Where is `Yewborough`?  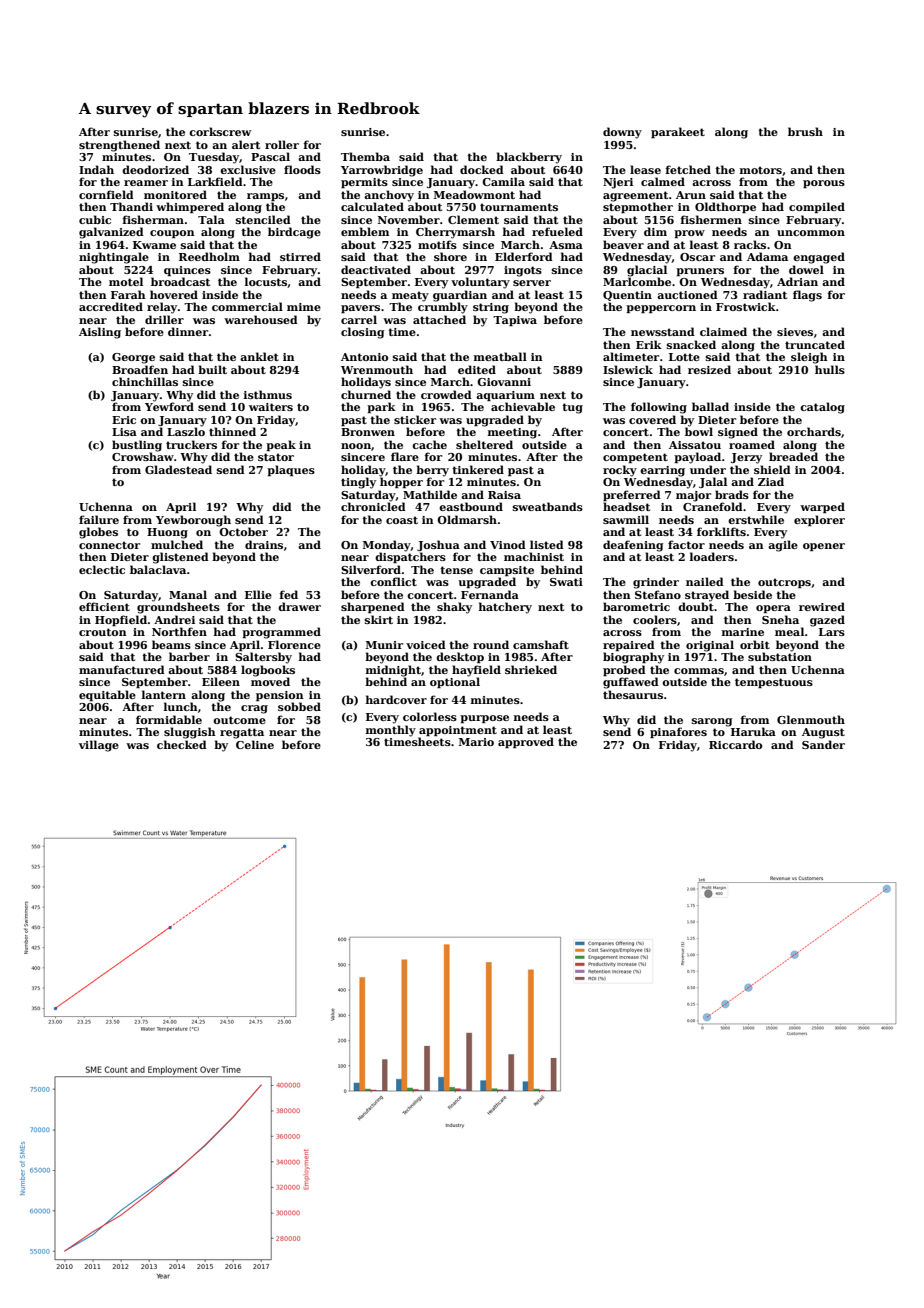
Yewborough is located at coordinates (193, 521).
